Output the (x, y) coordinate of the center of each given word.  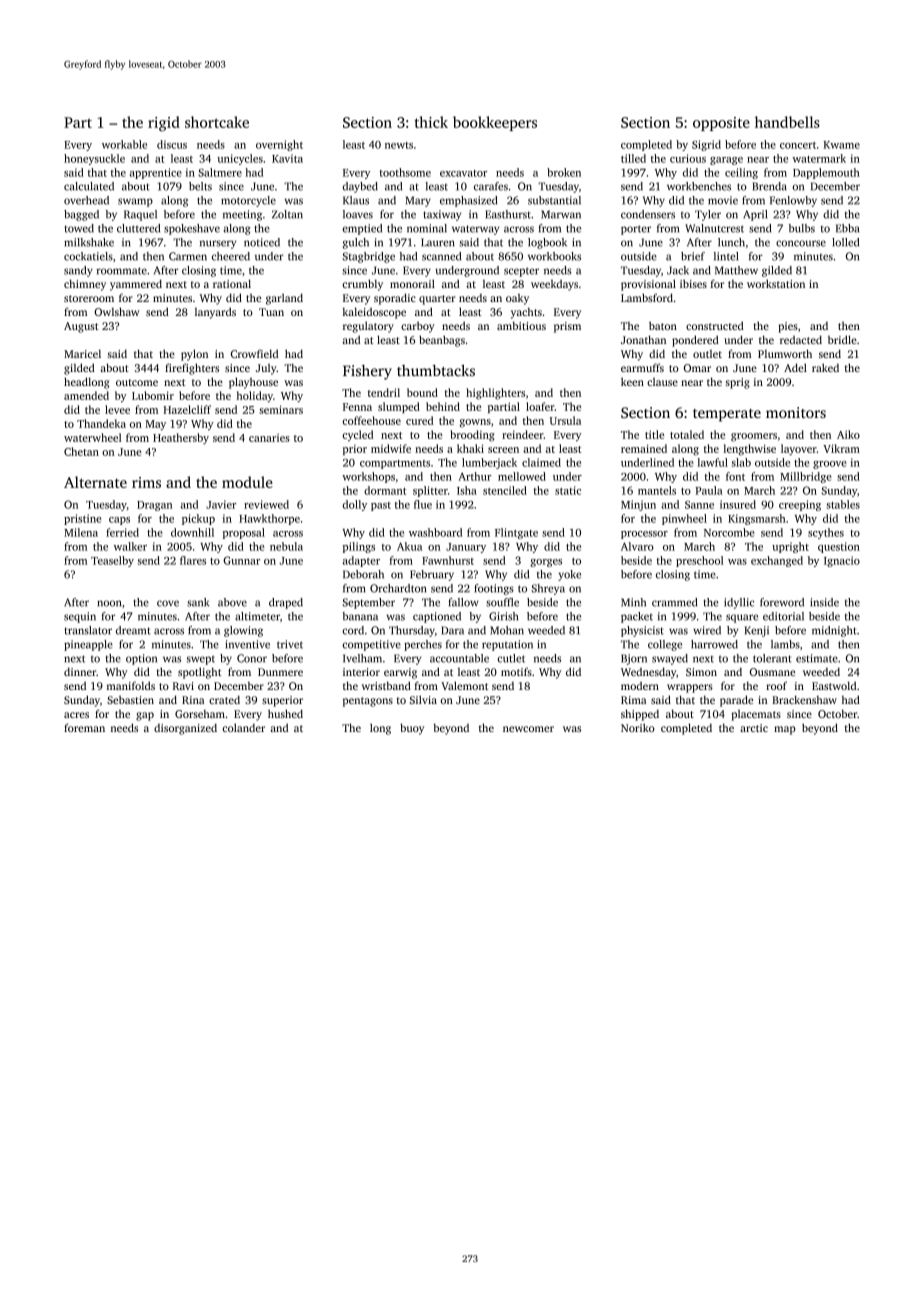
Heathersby (181, 438)
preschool (700, 561)
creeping (800, 505)
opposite (721, 124)
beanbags (442, 341)
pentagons (368, 702)
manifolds (131, 685)
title (654, 434)
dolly (354, 505)
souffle (502, 602)
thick (431, 122)
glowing (243, 631)
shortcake (217, 122)
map (785, 730)
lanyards (215, 313)
